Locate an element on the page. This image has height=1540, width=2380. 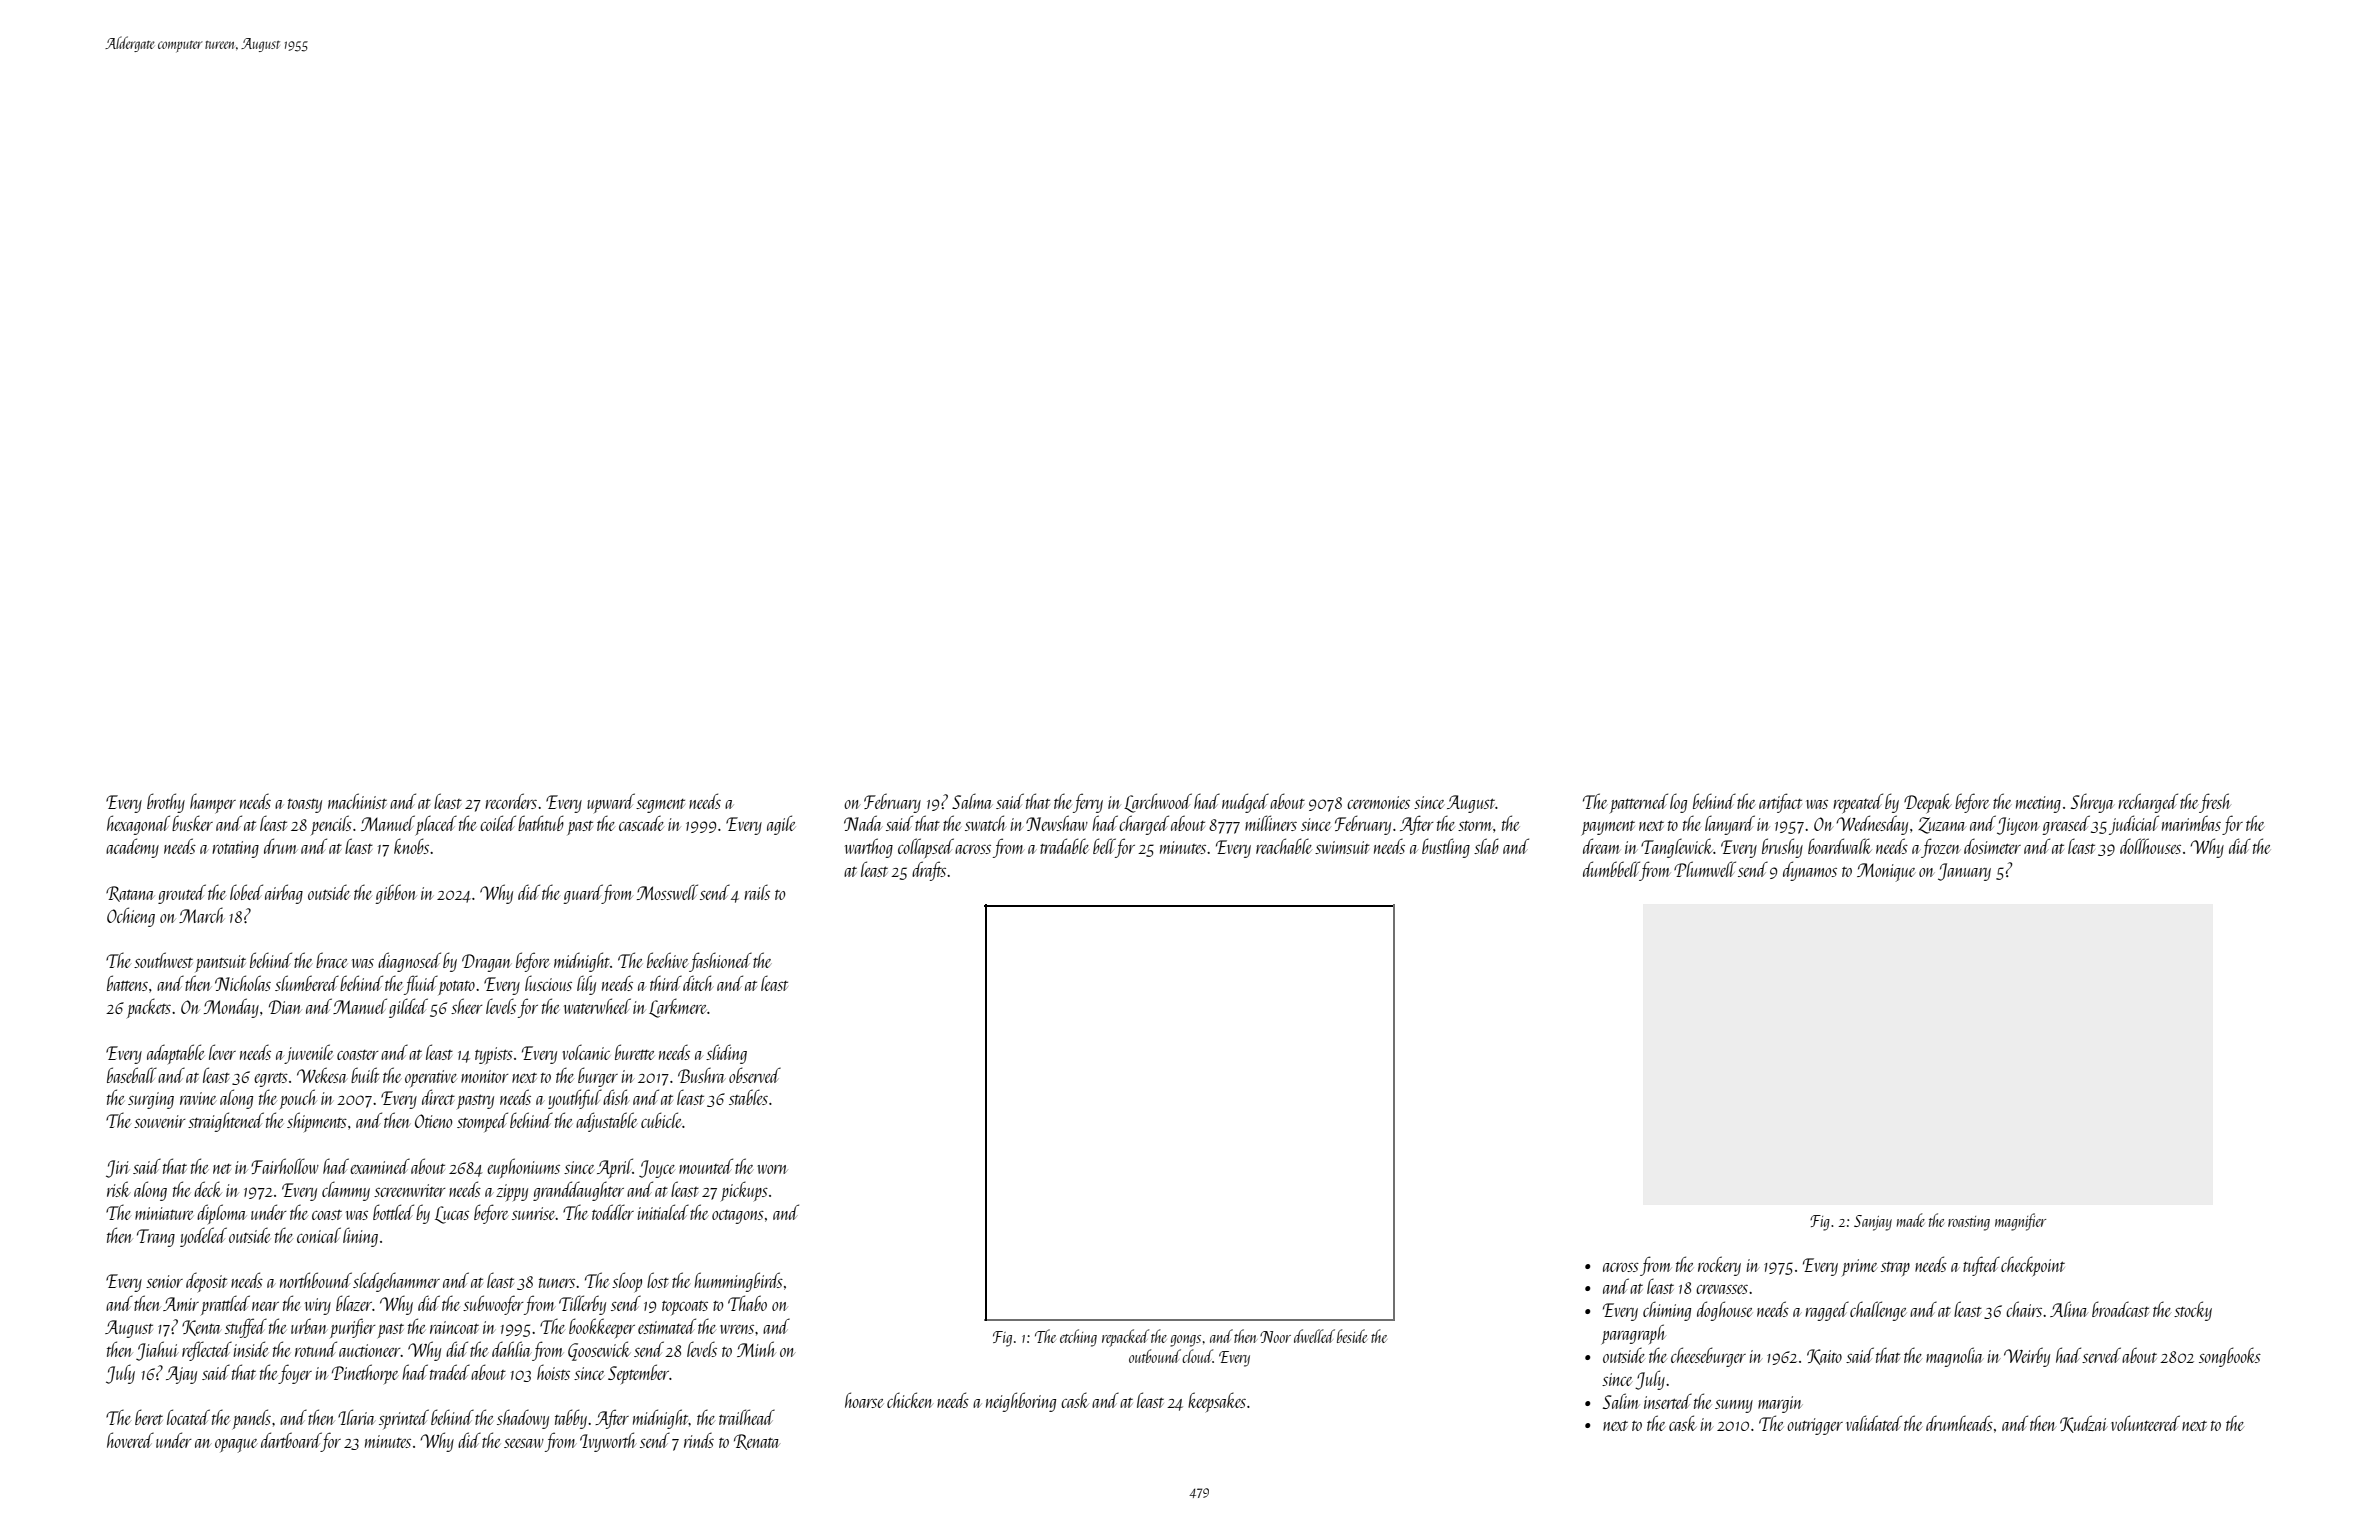
repacked is located at coordinates (1125, 1338).
